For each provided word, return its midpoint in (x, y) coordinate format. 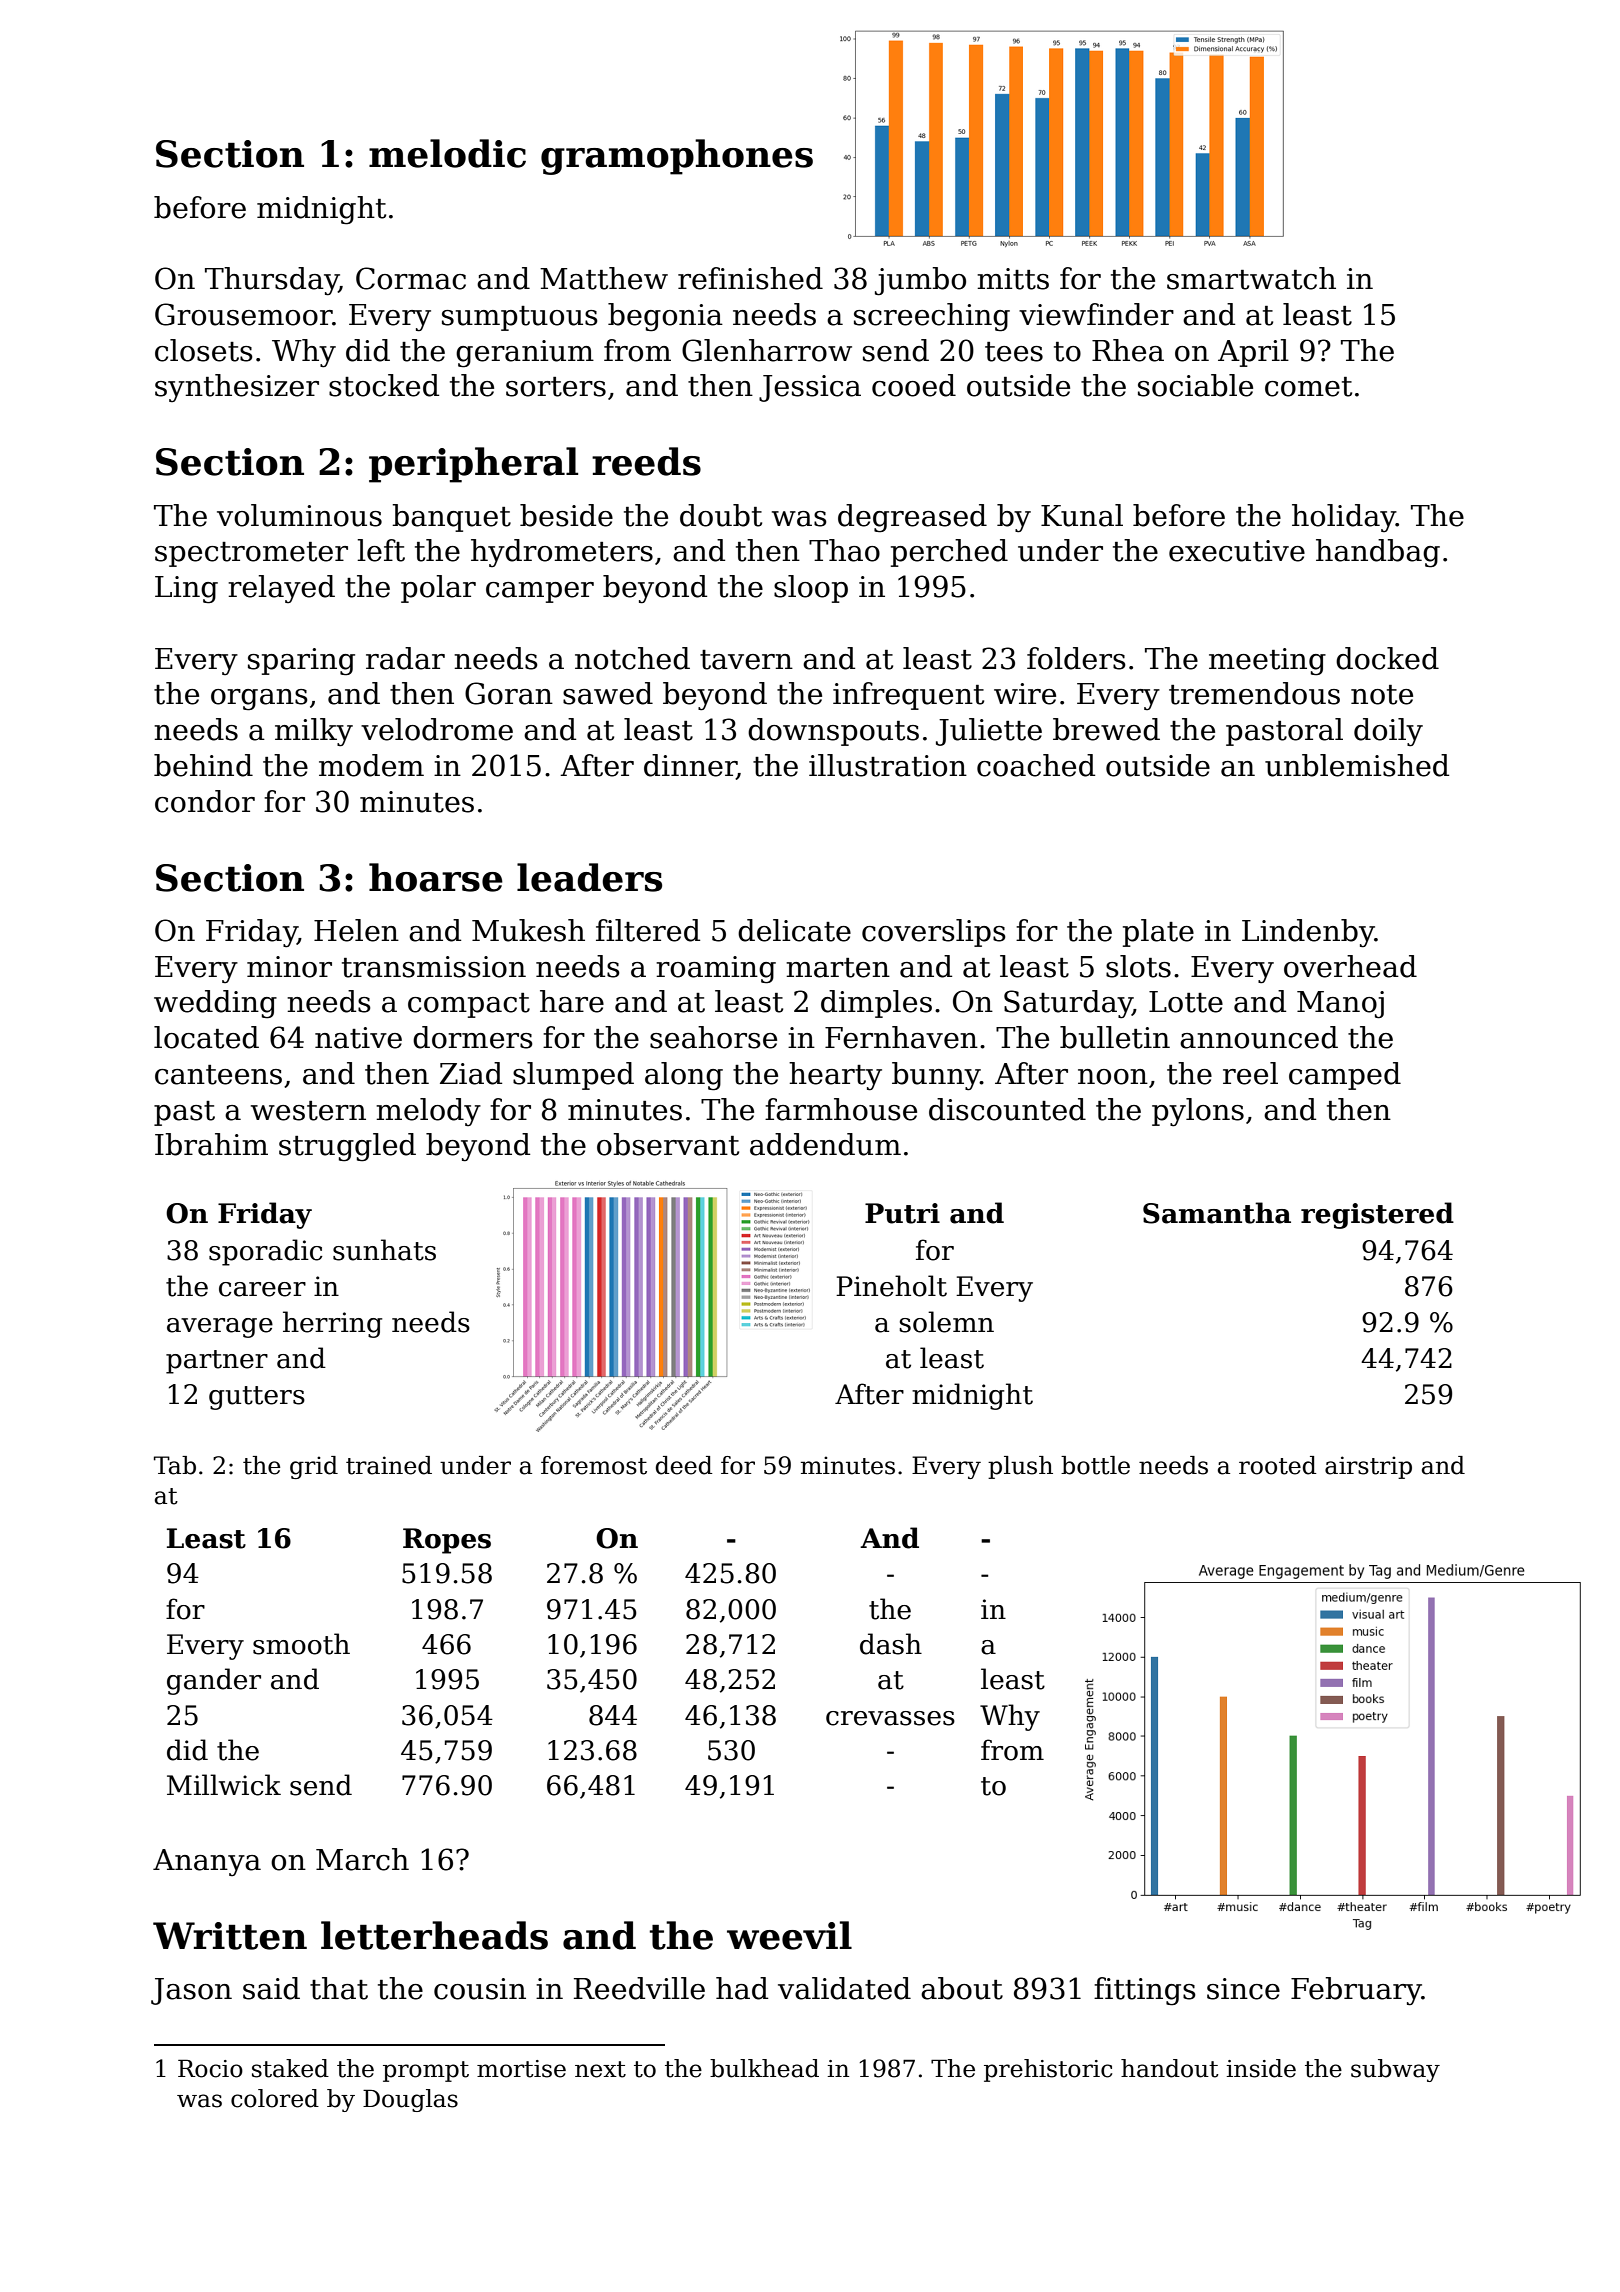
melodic (447, 153)
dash (891, 1644)
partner (217, 1362)
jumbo (920, 281)
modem (371, 765)
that (339, 1988)
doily (1388, 732)
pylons (1198, 1112)
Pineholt (891, 1286)
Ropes (447, 1541)
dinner (690, 766)
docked (1387, 658)
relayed (281, 589)
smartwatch (1251, 278)
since (1243, 1989)
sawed (608, 693)
